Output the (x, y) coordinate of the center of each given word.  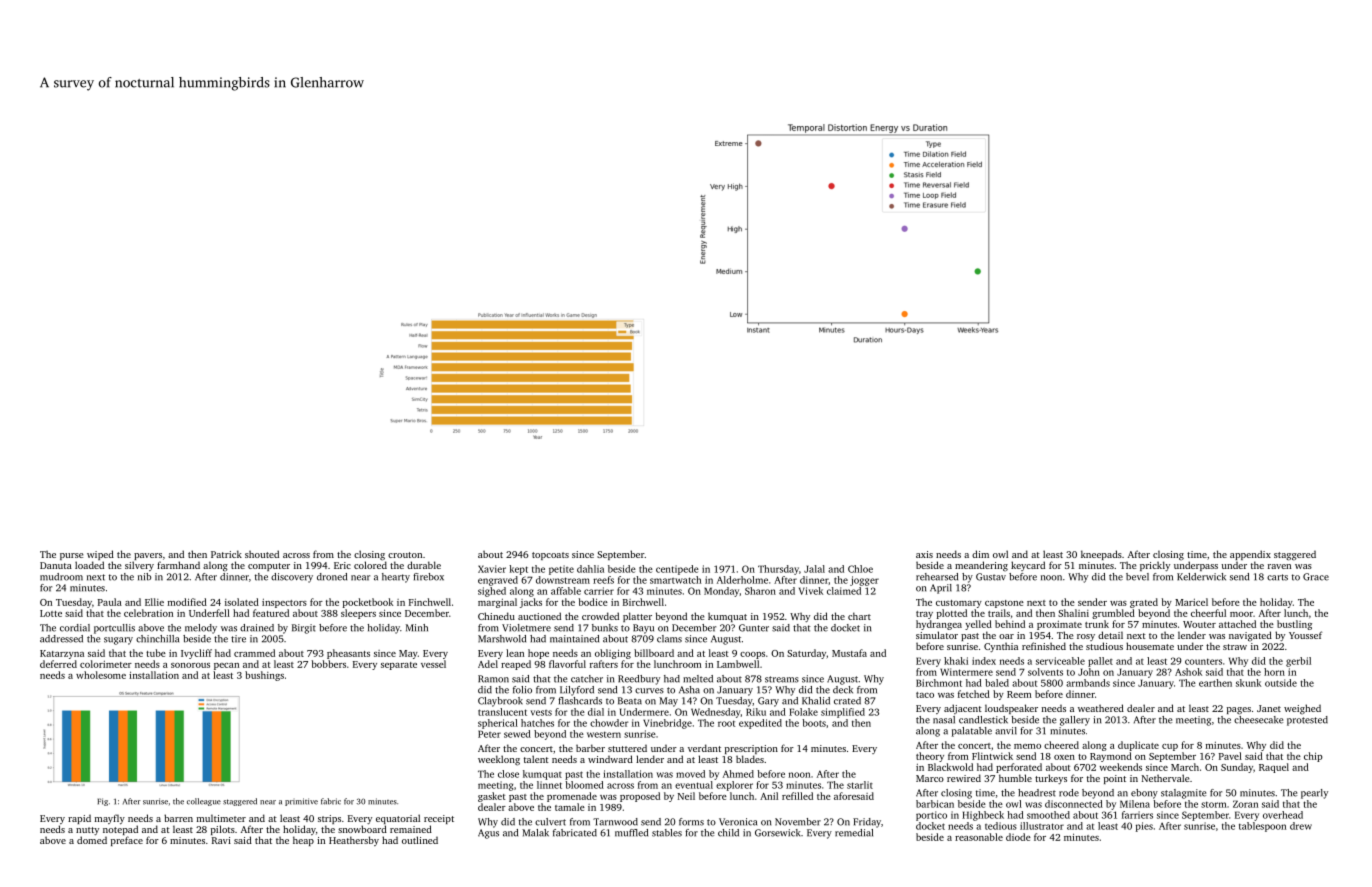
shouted (262, 554)
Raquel (1274, 768)
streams (782, 679)
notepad (120, 830)
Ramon (493, 679)
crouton (405, 555)
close (508, 774)
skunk (1248, 683)
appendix (1250, 555)
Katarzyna (62, 654)
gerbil (1298, 662)
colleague (204, 802)
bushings (264, 676)
